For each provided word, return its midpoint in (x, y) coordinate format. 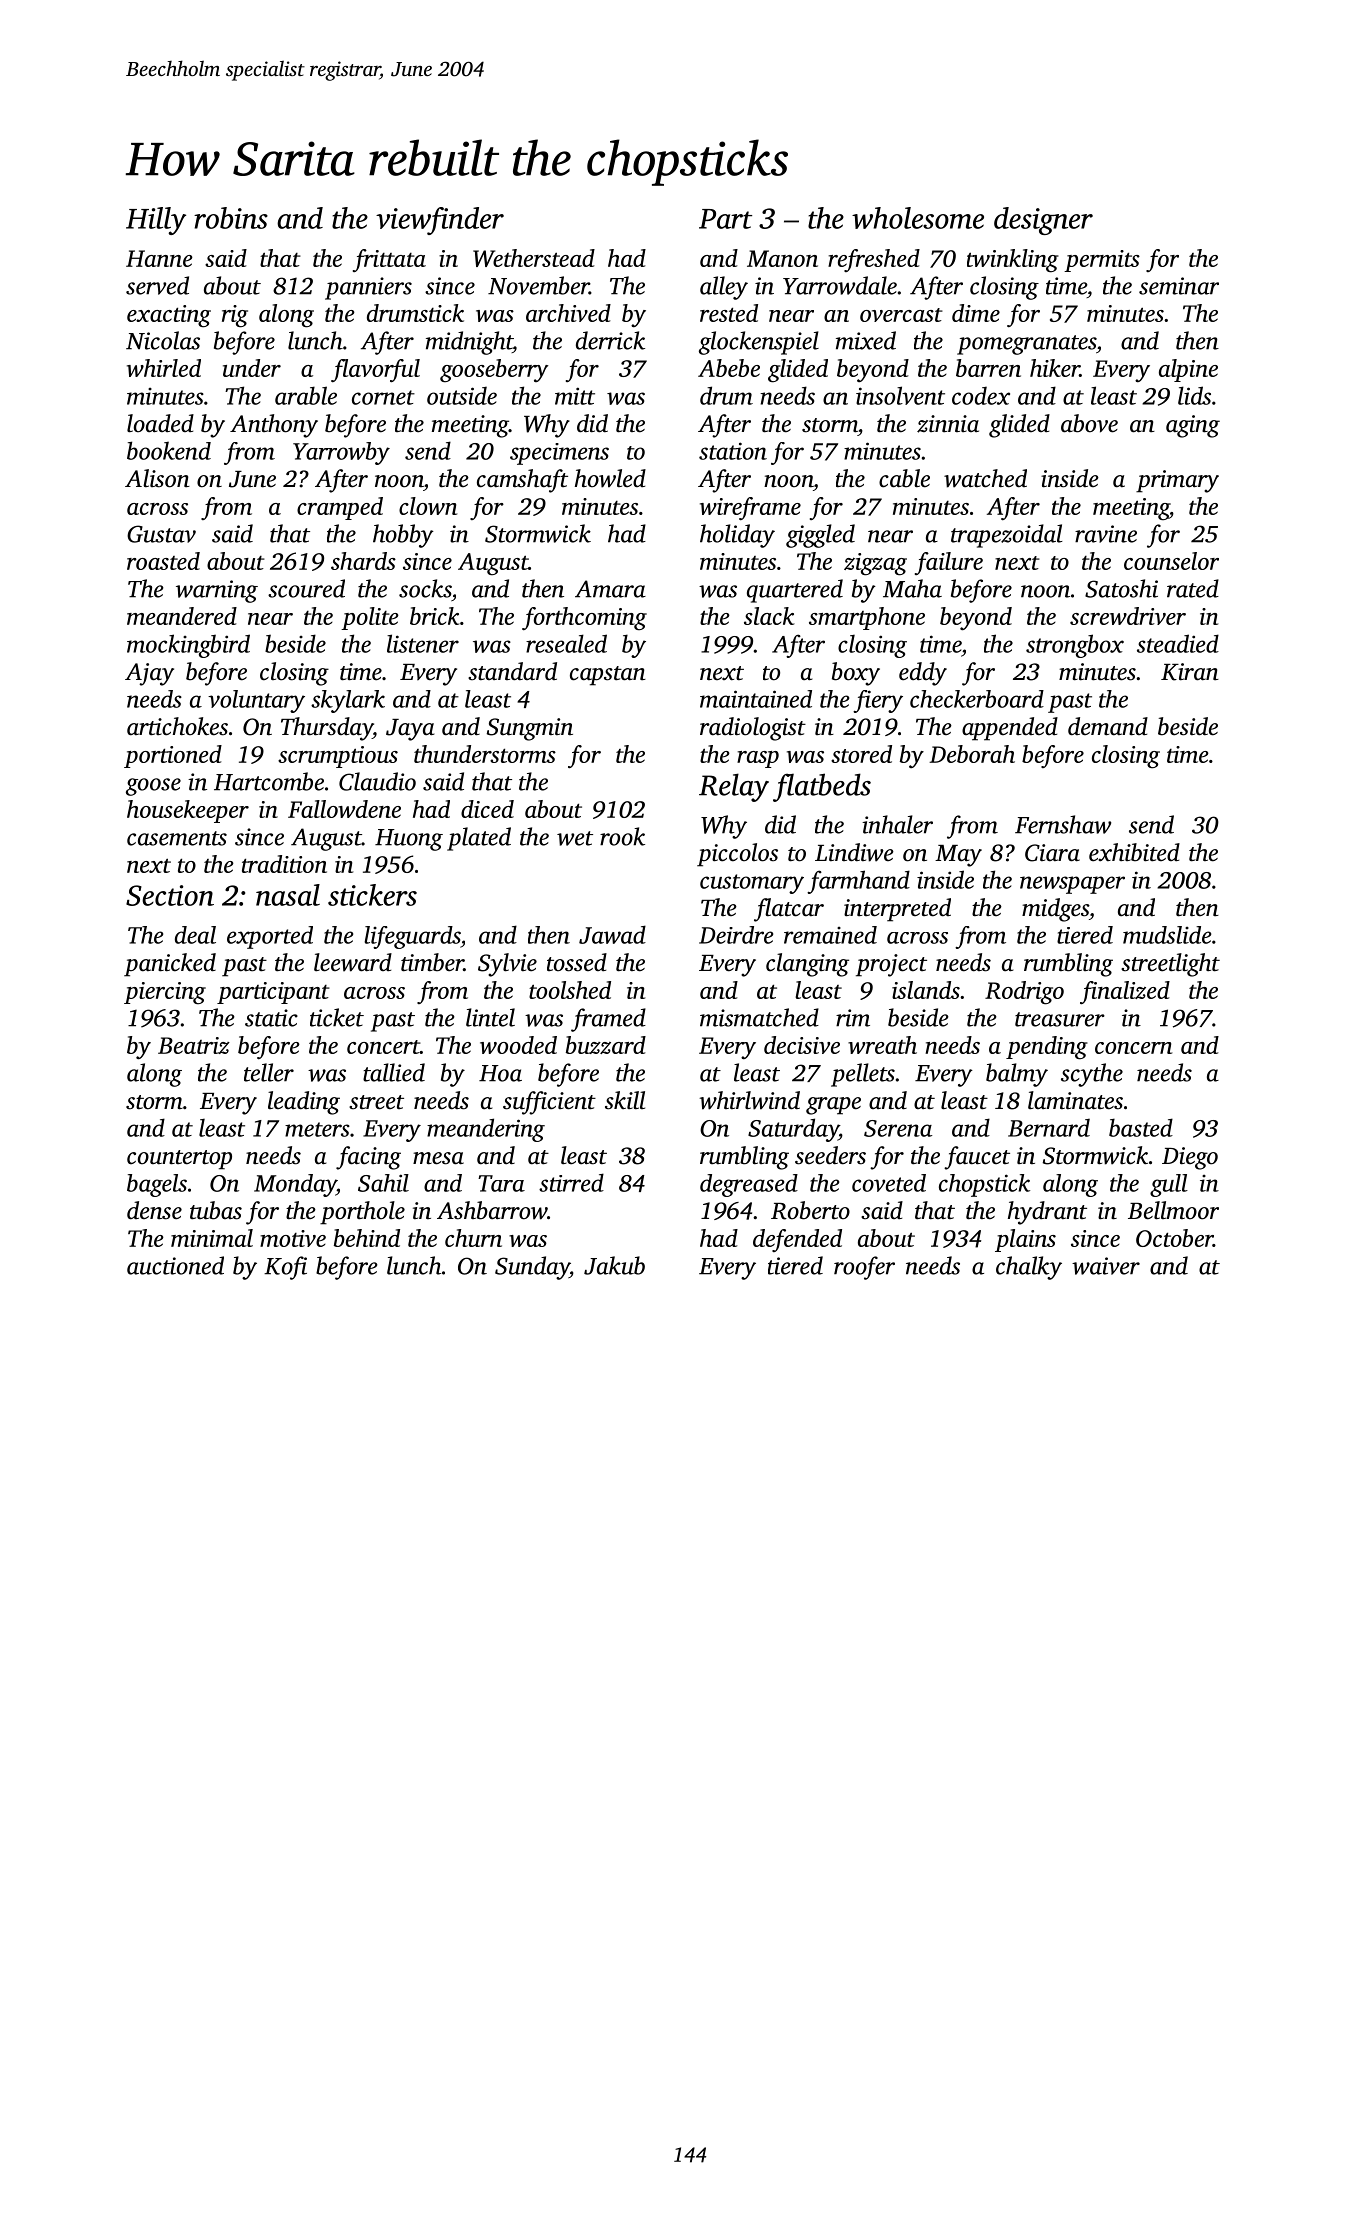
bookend (169, 450)
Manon (782, 258)
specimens (559, 454)
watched (985, 478)
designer (1043, 221)
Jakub (614, 1265)
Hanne (159, 258)
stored (861, 754)
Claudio (377, 781)
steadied (1178, 643)
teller (269, 1072)
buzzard (606, 1045)
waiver (1106, 1266)
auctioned (175, 1265)
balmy (1017, 1075)
